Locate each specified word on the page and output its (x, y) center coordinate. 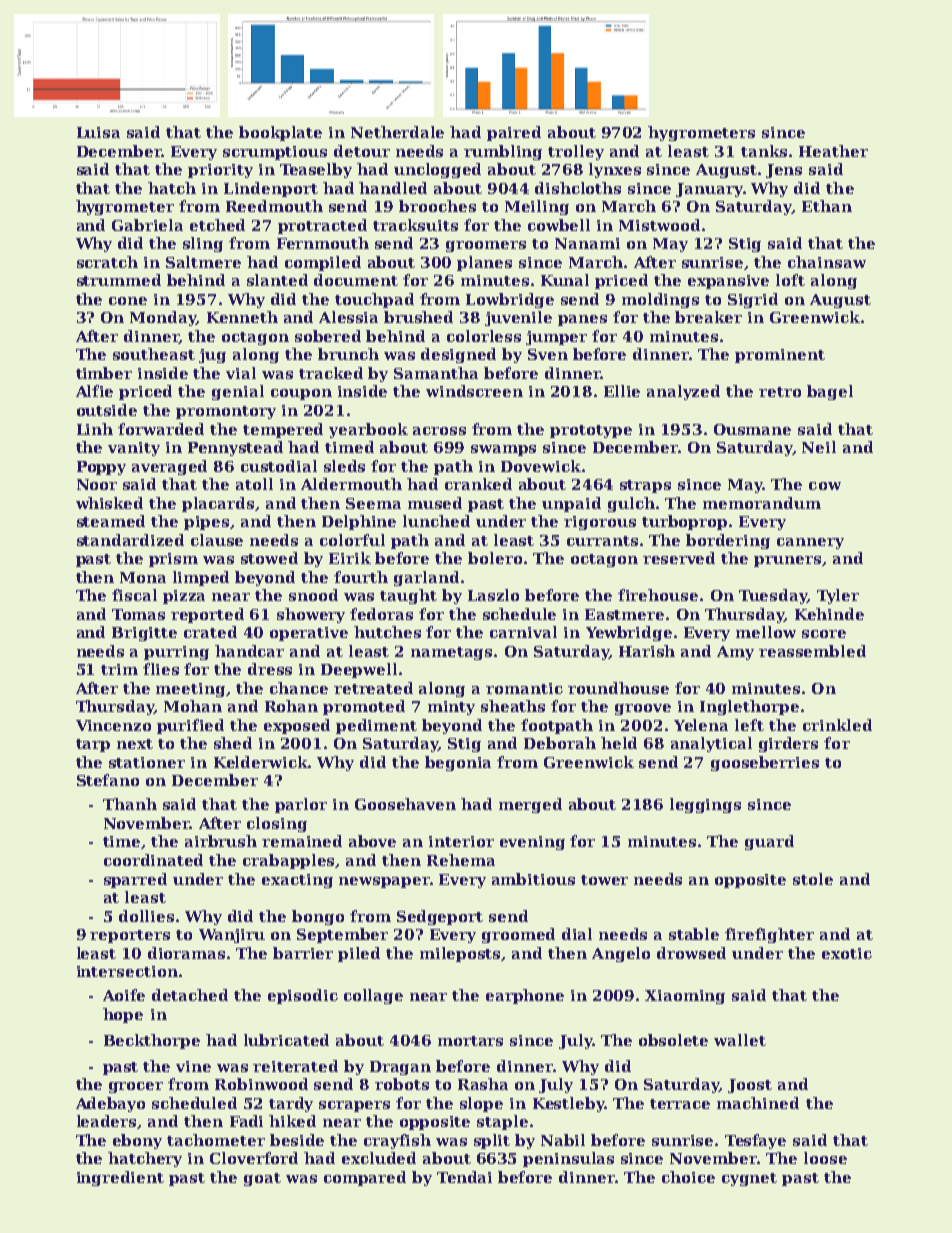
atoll (254, 484)
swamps (503, 450)
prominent (780, 356)
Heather (833, 151)
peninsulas (568, 1159)
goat (262, 1179)
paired (514, 133)
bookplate (280, 133)
